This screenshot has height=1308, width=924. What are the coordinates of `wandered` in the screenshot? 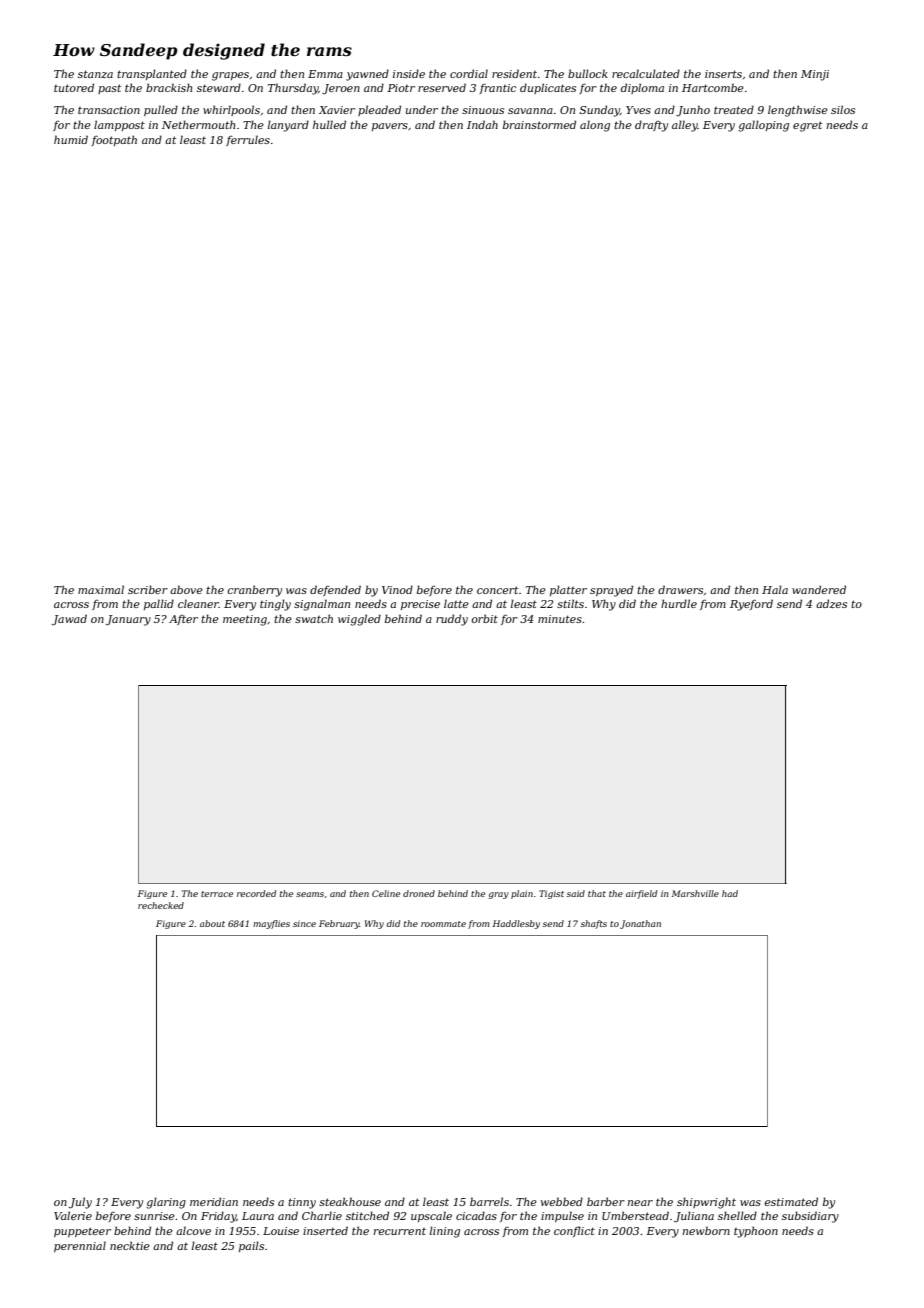 It's located at (819, 589).
